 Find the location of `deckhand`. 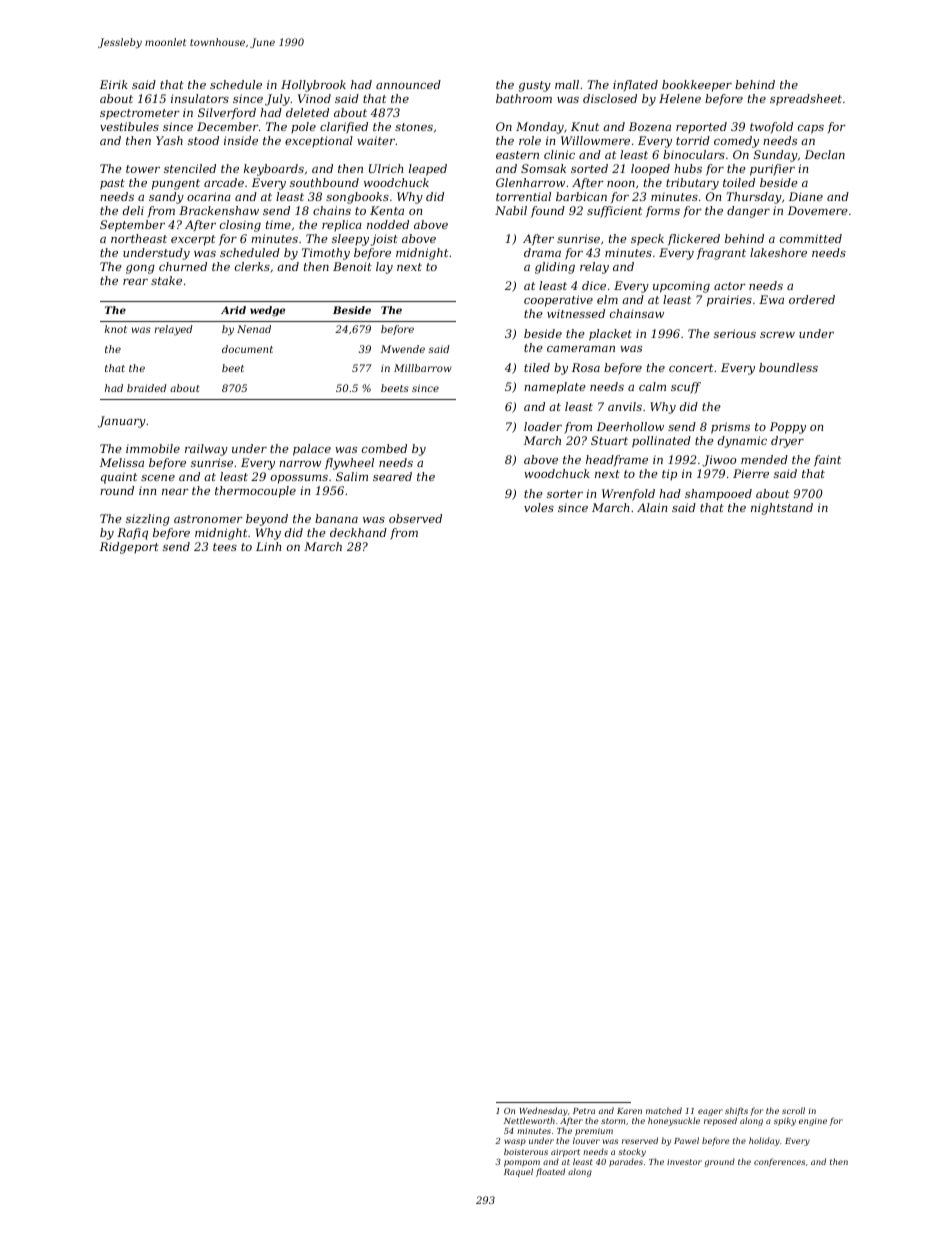

deckhand is located at coordinates (358, 532).
